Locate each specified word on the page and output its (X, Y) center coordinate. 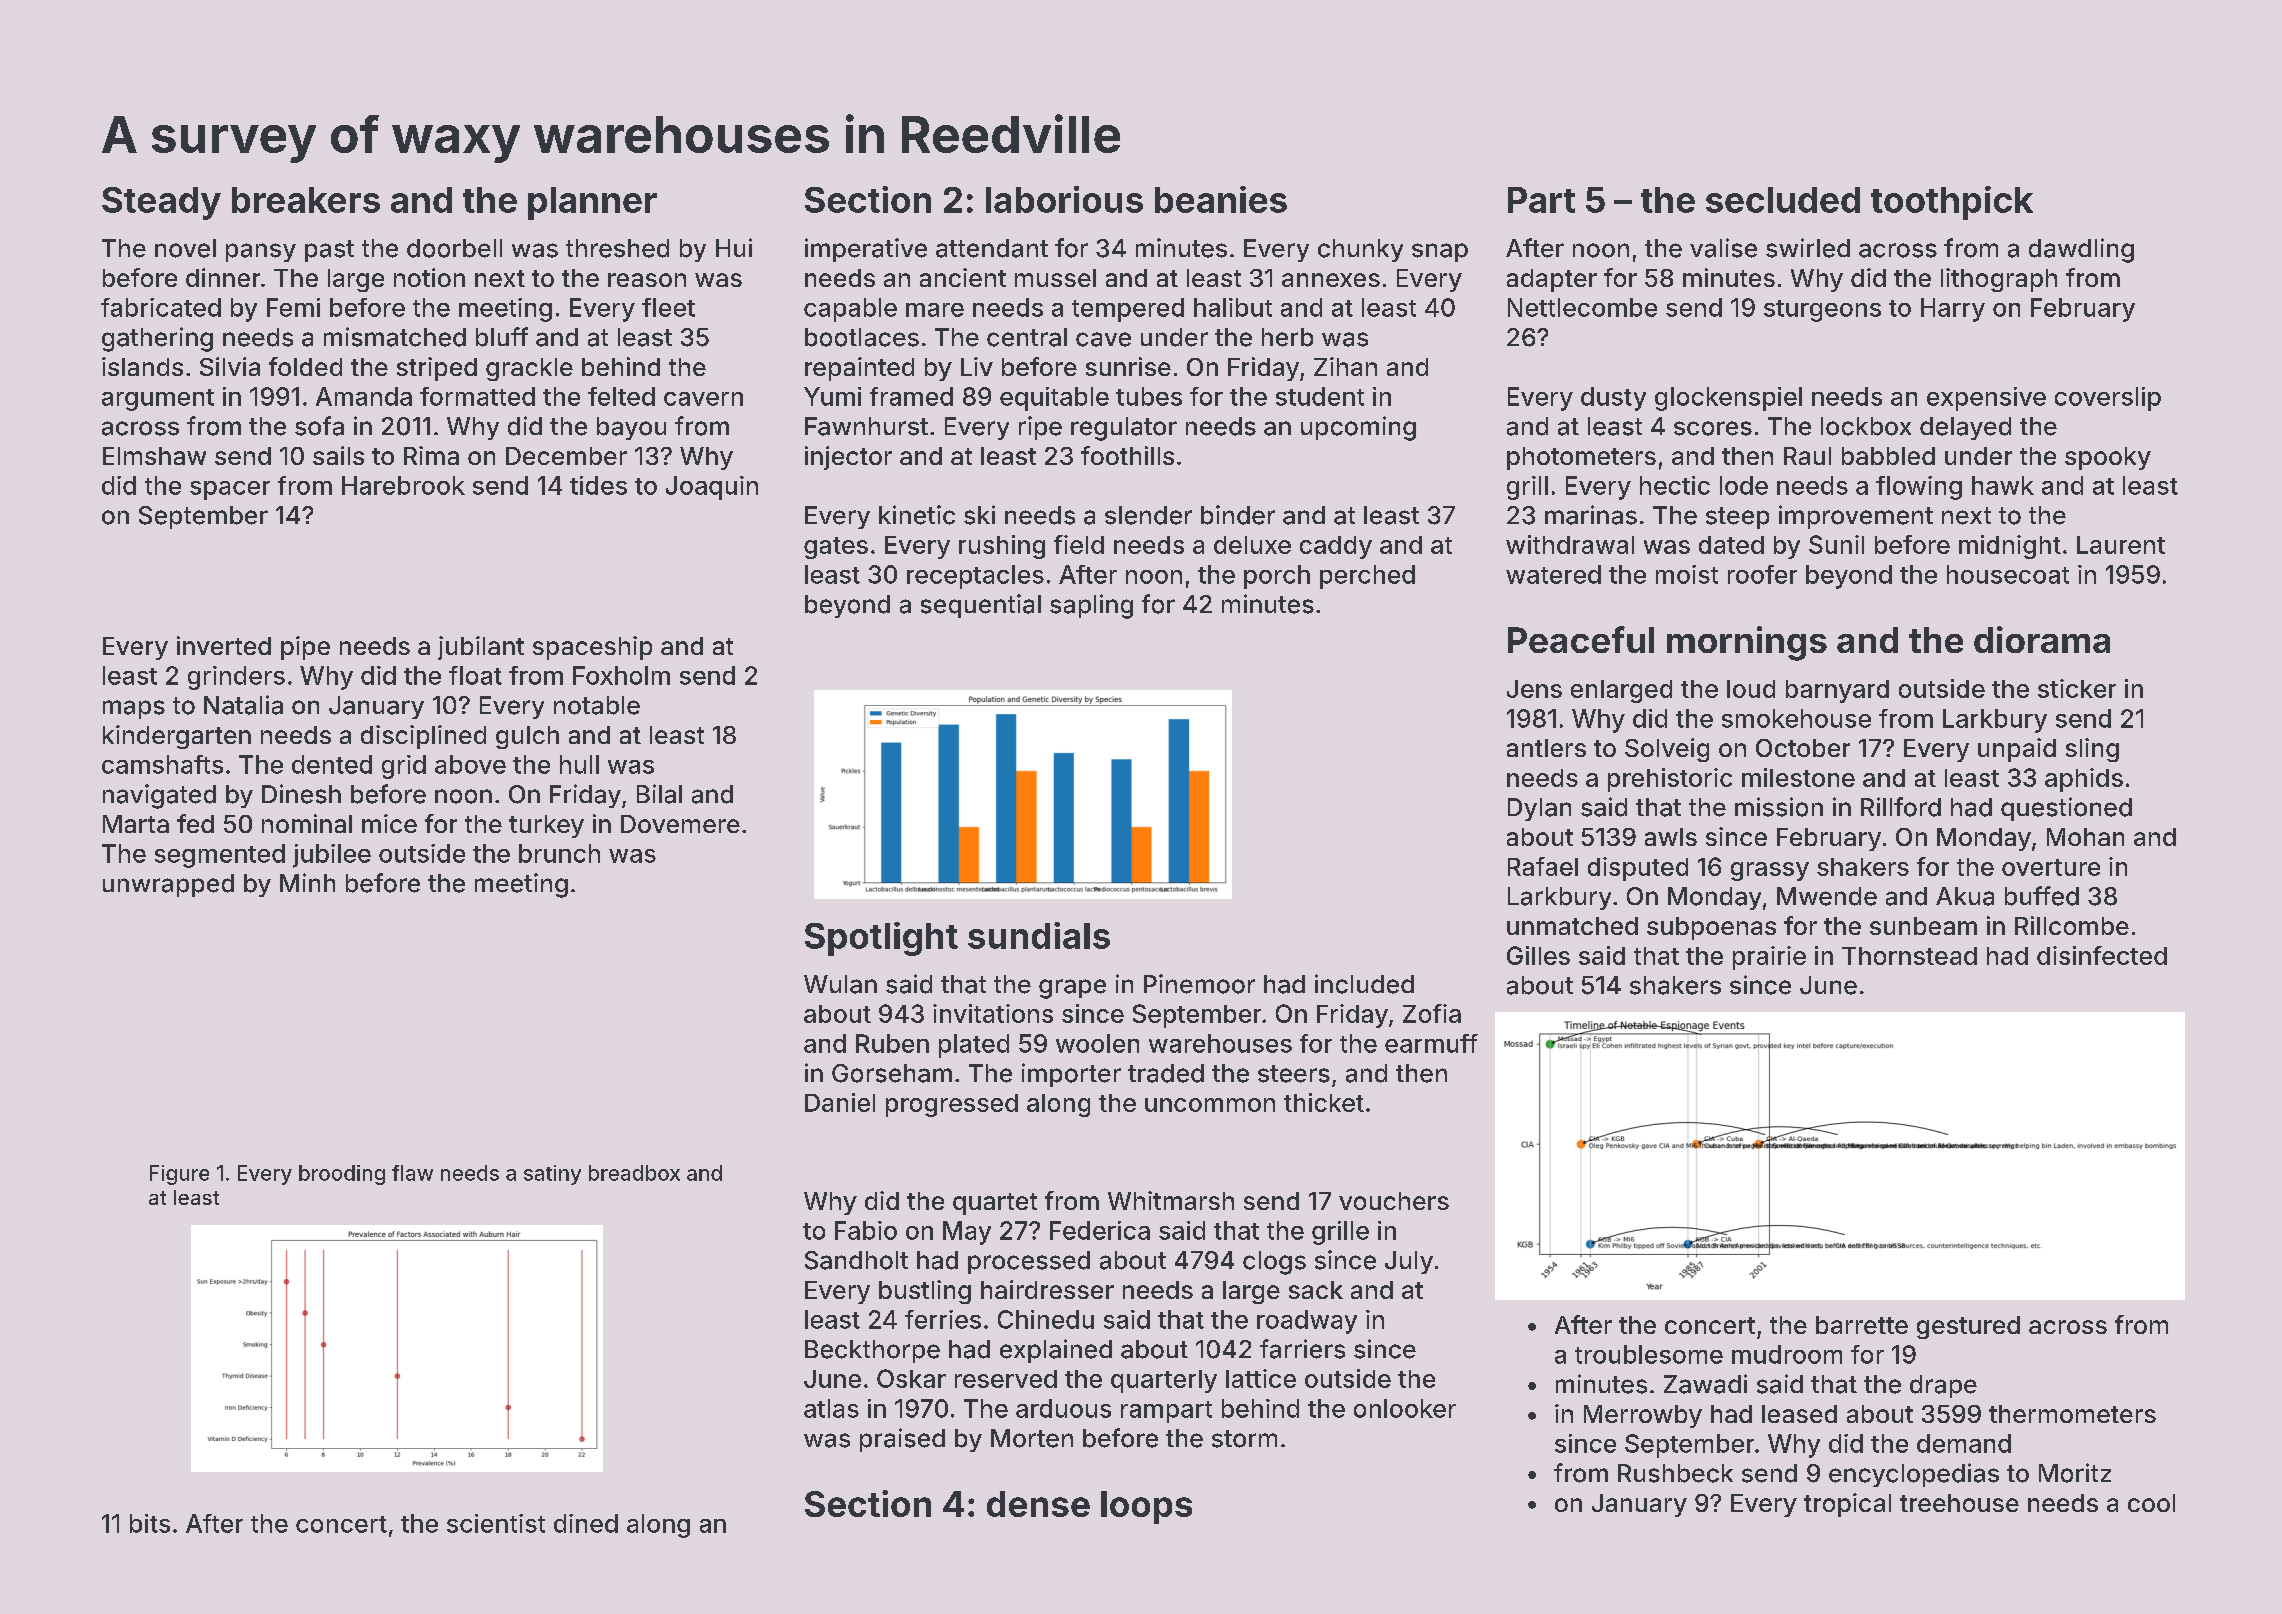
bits (150, 1523)
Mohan (2085, 837)
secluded (1783, 200)
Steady (161, 203)
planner (592, 203)
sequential (981, 606)
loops (1146, 1507)
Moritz (2075, 1473)
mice (389, 823)
